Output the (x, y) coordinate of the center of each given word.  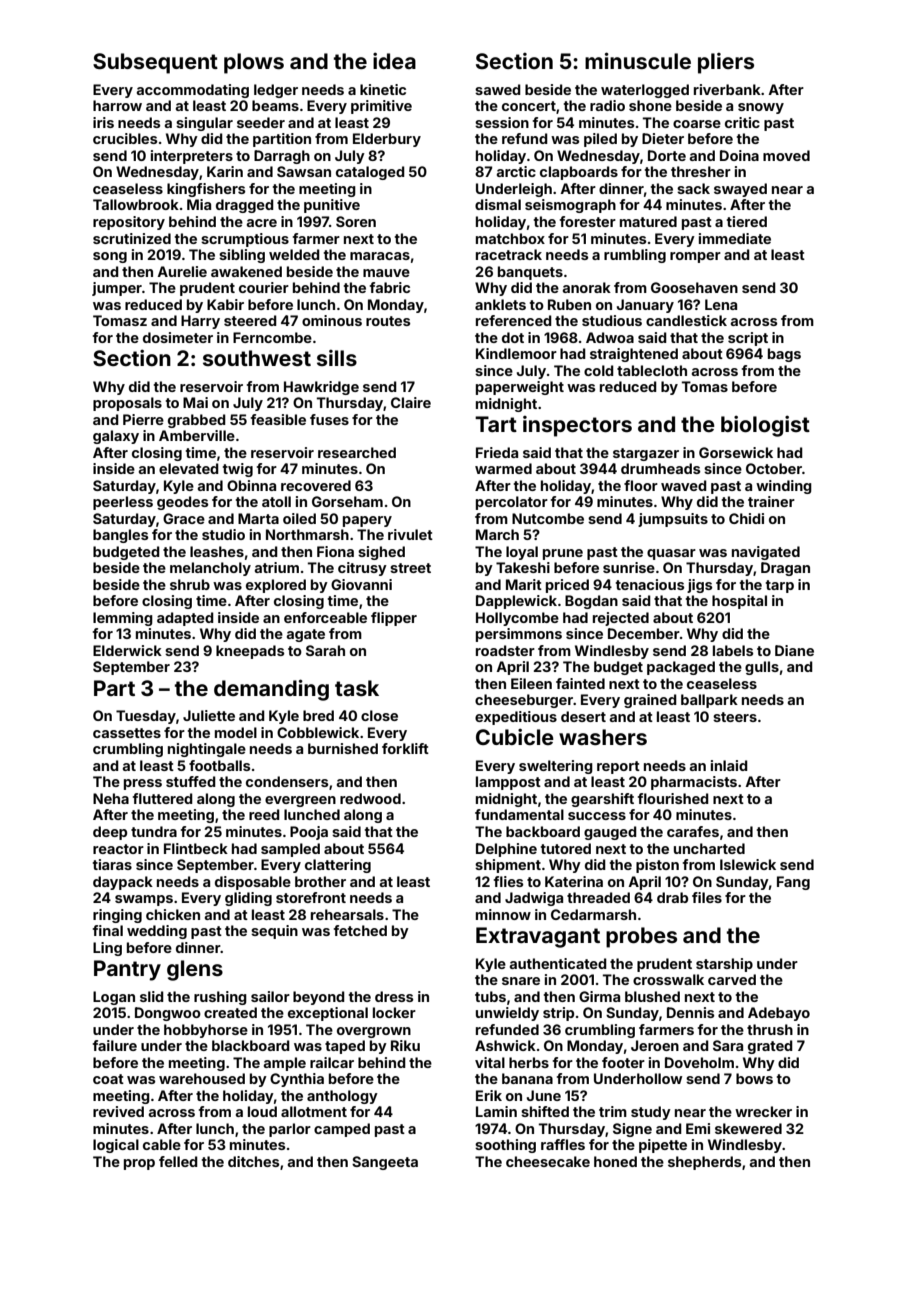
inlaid (729, 765)
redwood (370, 798)
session (502, 122)
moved (786, 155)
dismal (498, 204)
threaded (598, 897)
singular (204, 124)
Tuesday (146, 717)
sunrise (629, 567)
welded (294, 254)
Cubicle (515, 737)
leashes (217, 551)
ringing (117, 916)
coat (108, 1079)
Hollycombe (517, 619)
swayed (740, 190)
